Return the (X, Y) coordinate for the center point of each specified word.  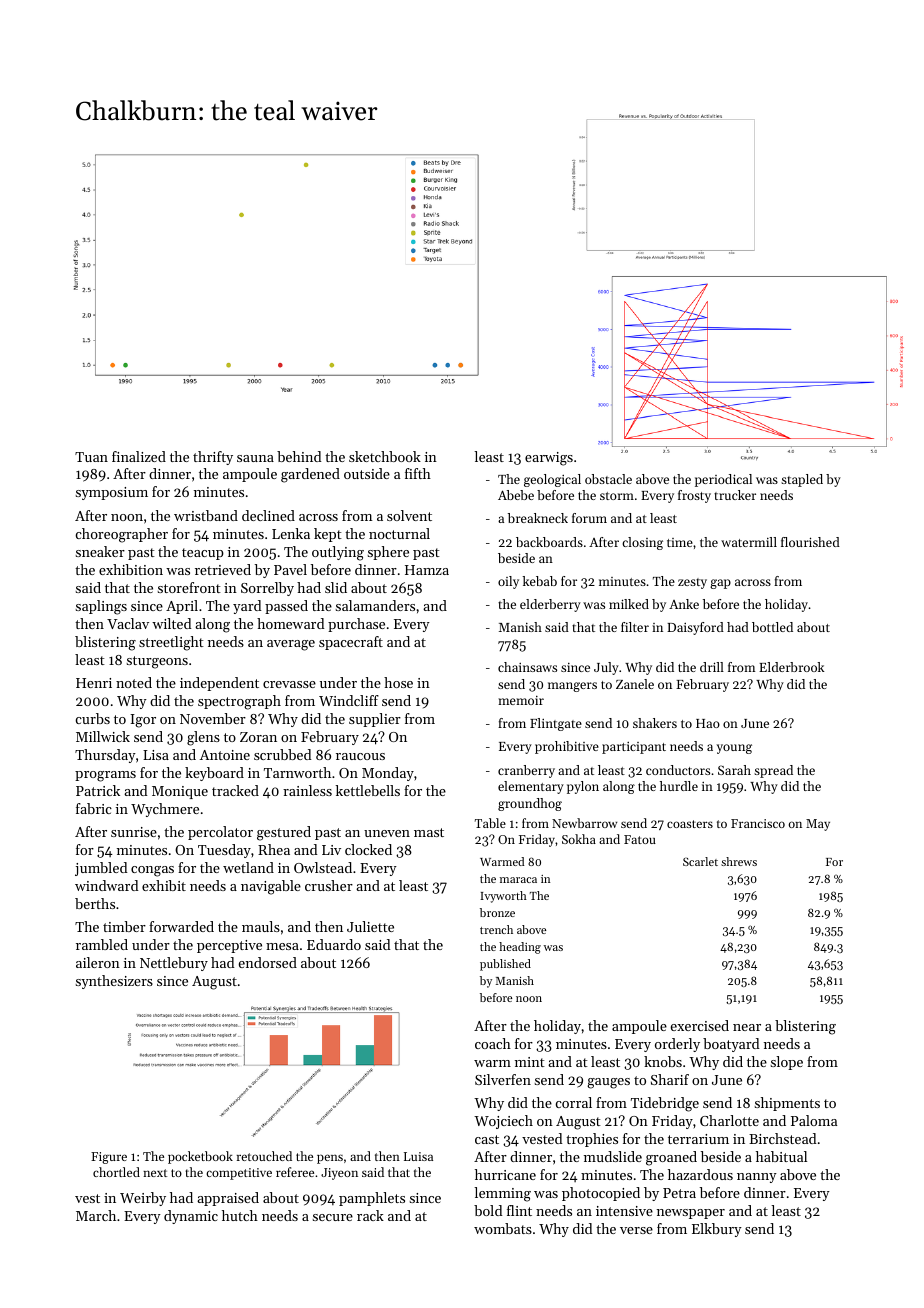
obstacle (608, 479)
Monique (180, 792)
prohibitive (567, 747)
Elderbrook (791, 667)
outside (367, 473)
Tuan (91, 457)
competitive (239, 1174)
